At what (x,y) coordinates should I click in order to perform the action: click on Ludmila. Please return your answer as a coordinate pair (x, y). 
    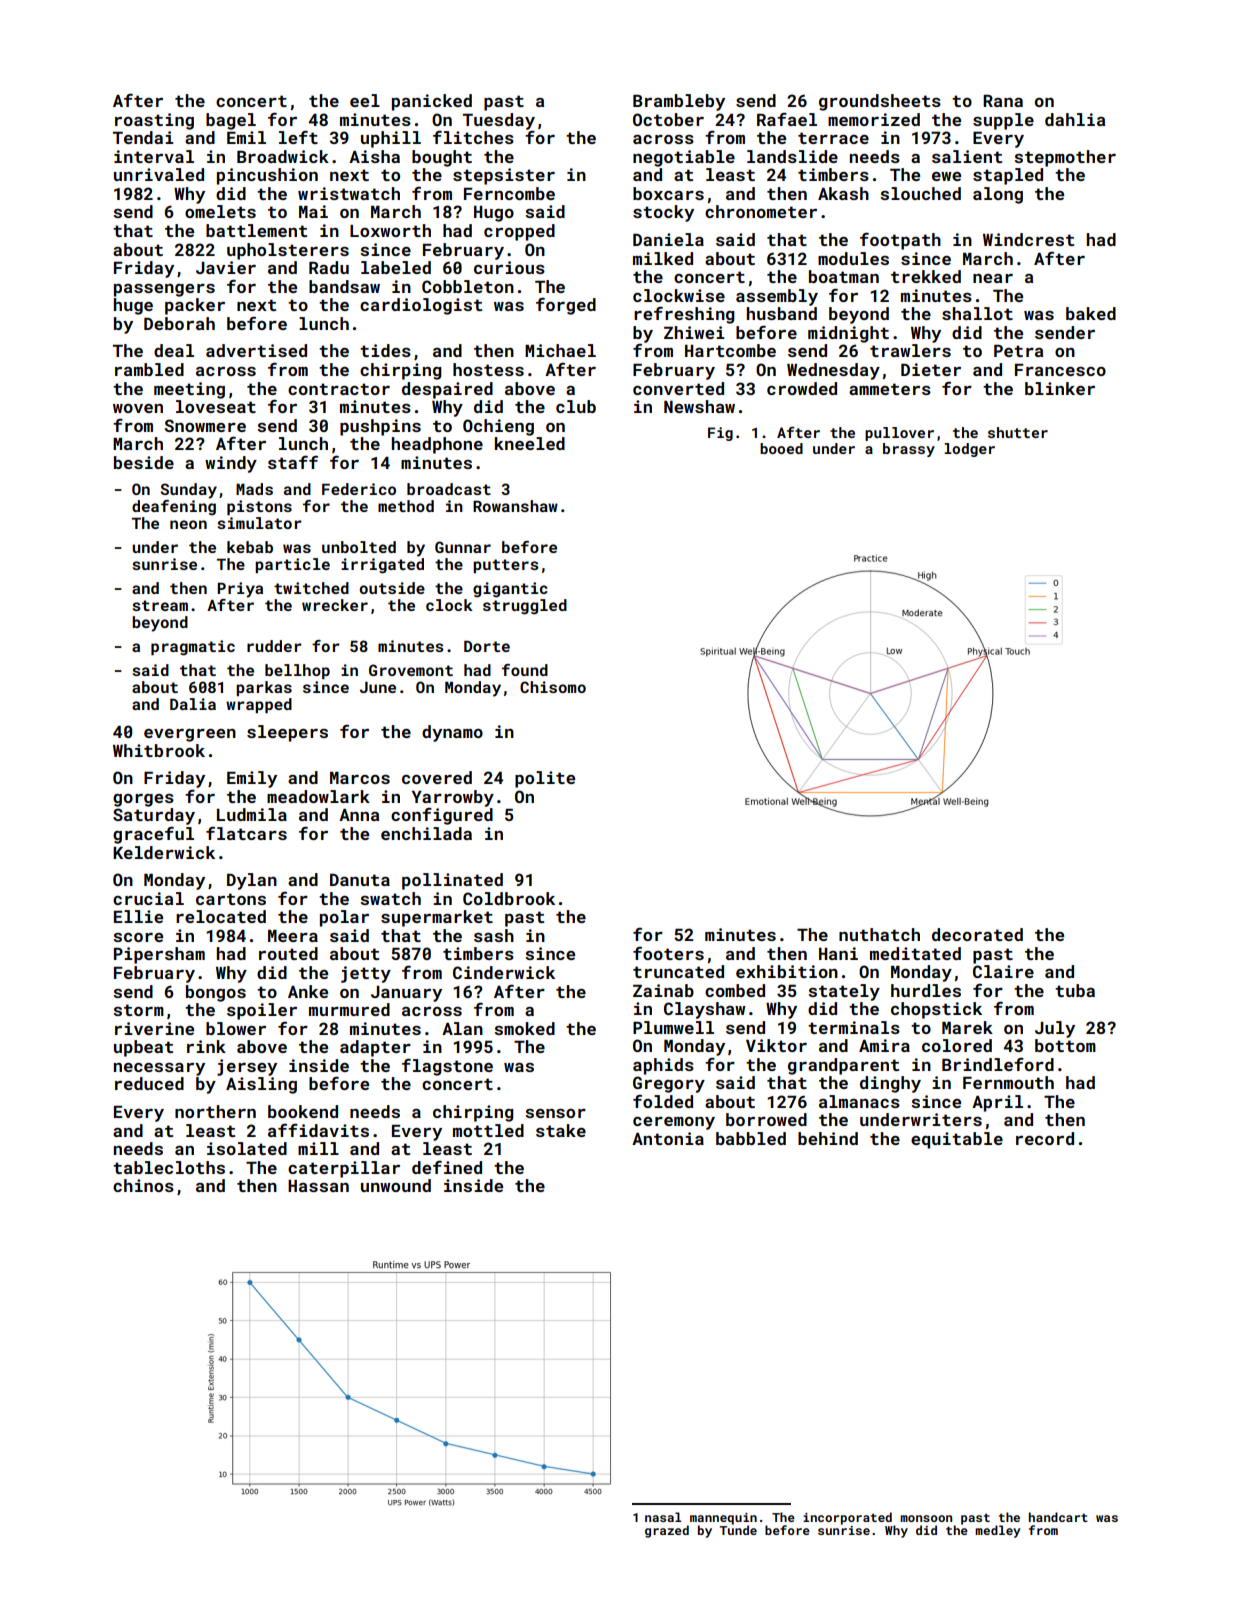
    Looking at the image, I should click on (252, 814).
